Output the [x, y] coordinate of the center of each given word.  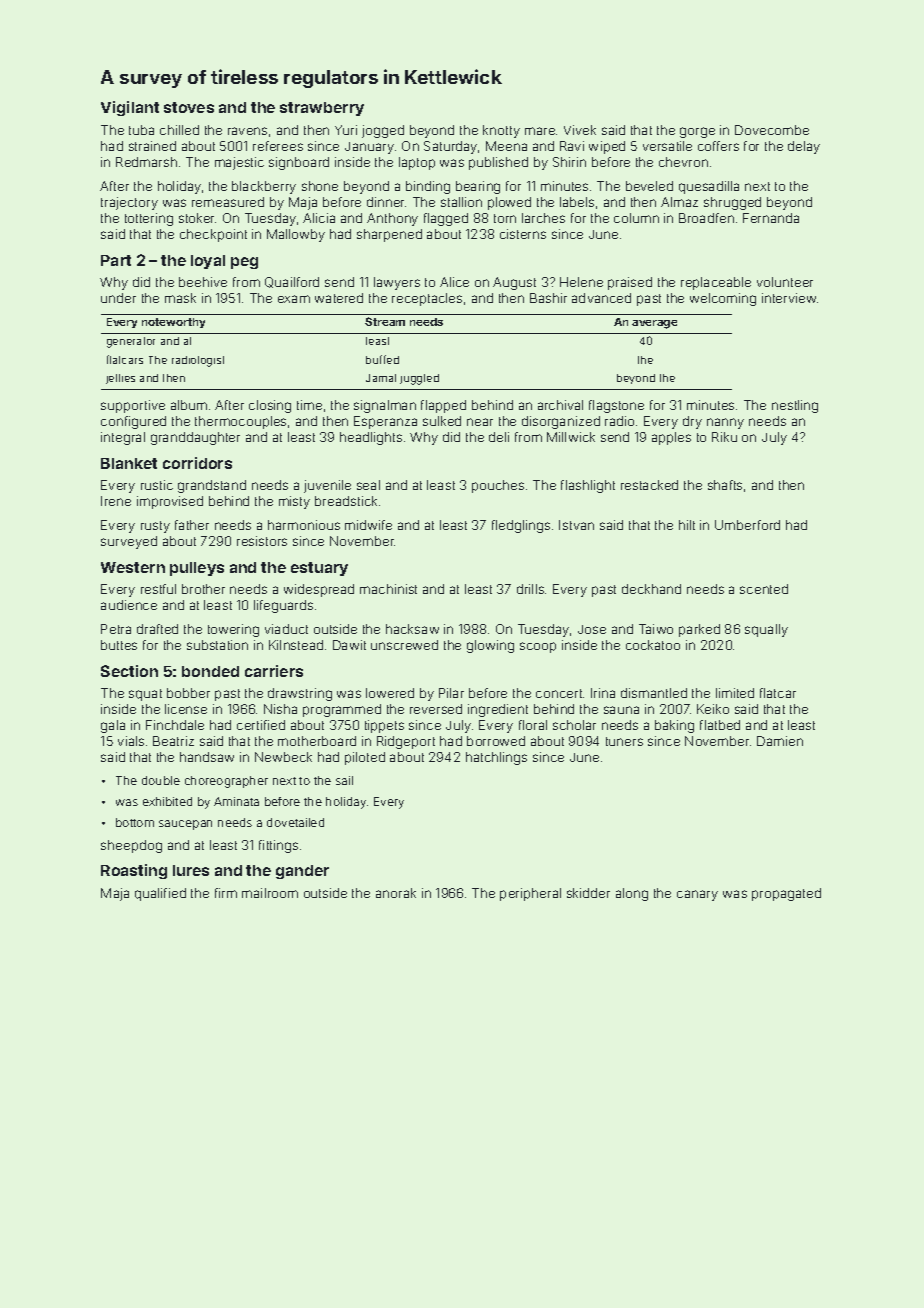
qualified [160, 894]
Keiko [713, 709]
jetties [120, 379]
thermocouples [240, 422]
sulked [442, 421]
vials [131, 741]
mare [540, 131]
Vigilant [130, 108]
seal [368, 485]
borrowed [496, 741]
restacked [649, 485]
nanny [725, 423]
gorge [697, 132]
